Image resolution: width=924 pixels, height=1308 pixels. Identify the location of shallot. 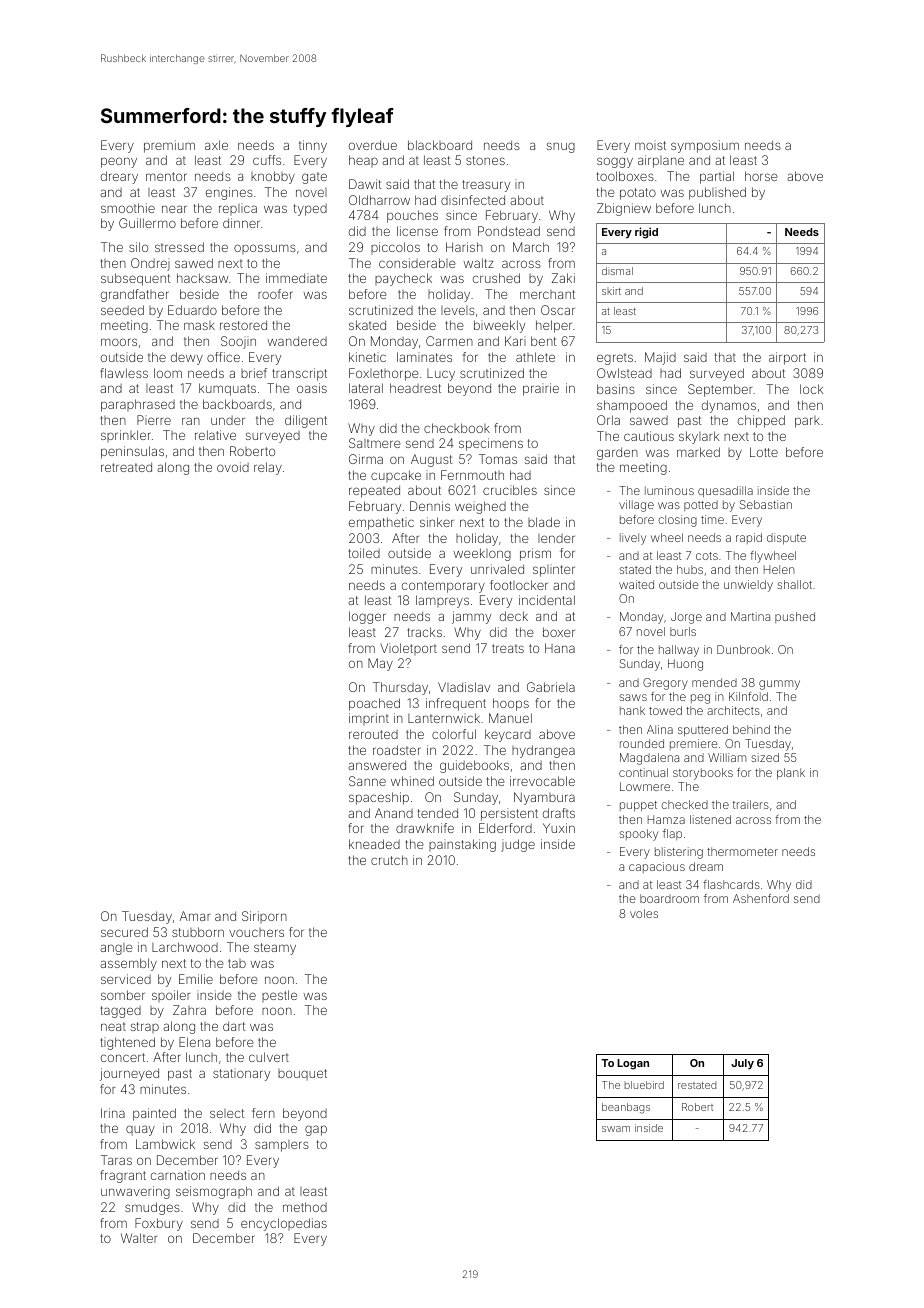
(795, 584).
